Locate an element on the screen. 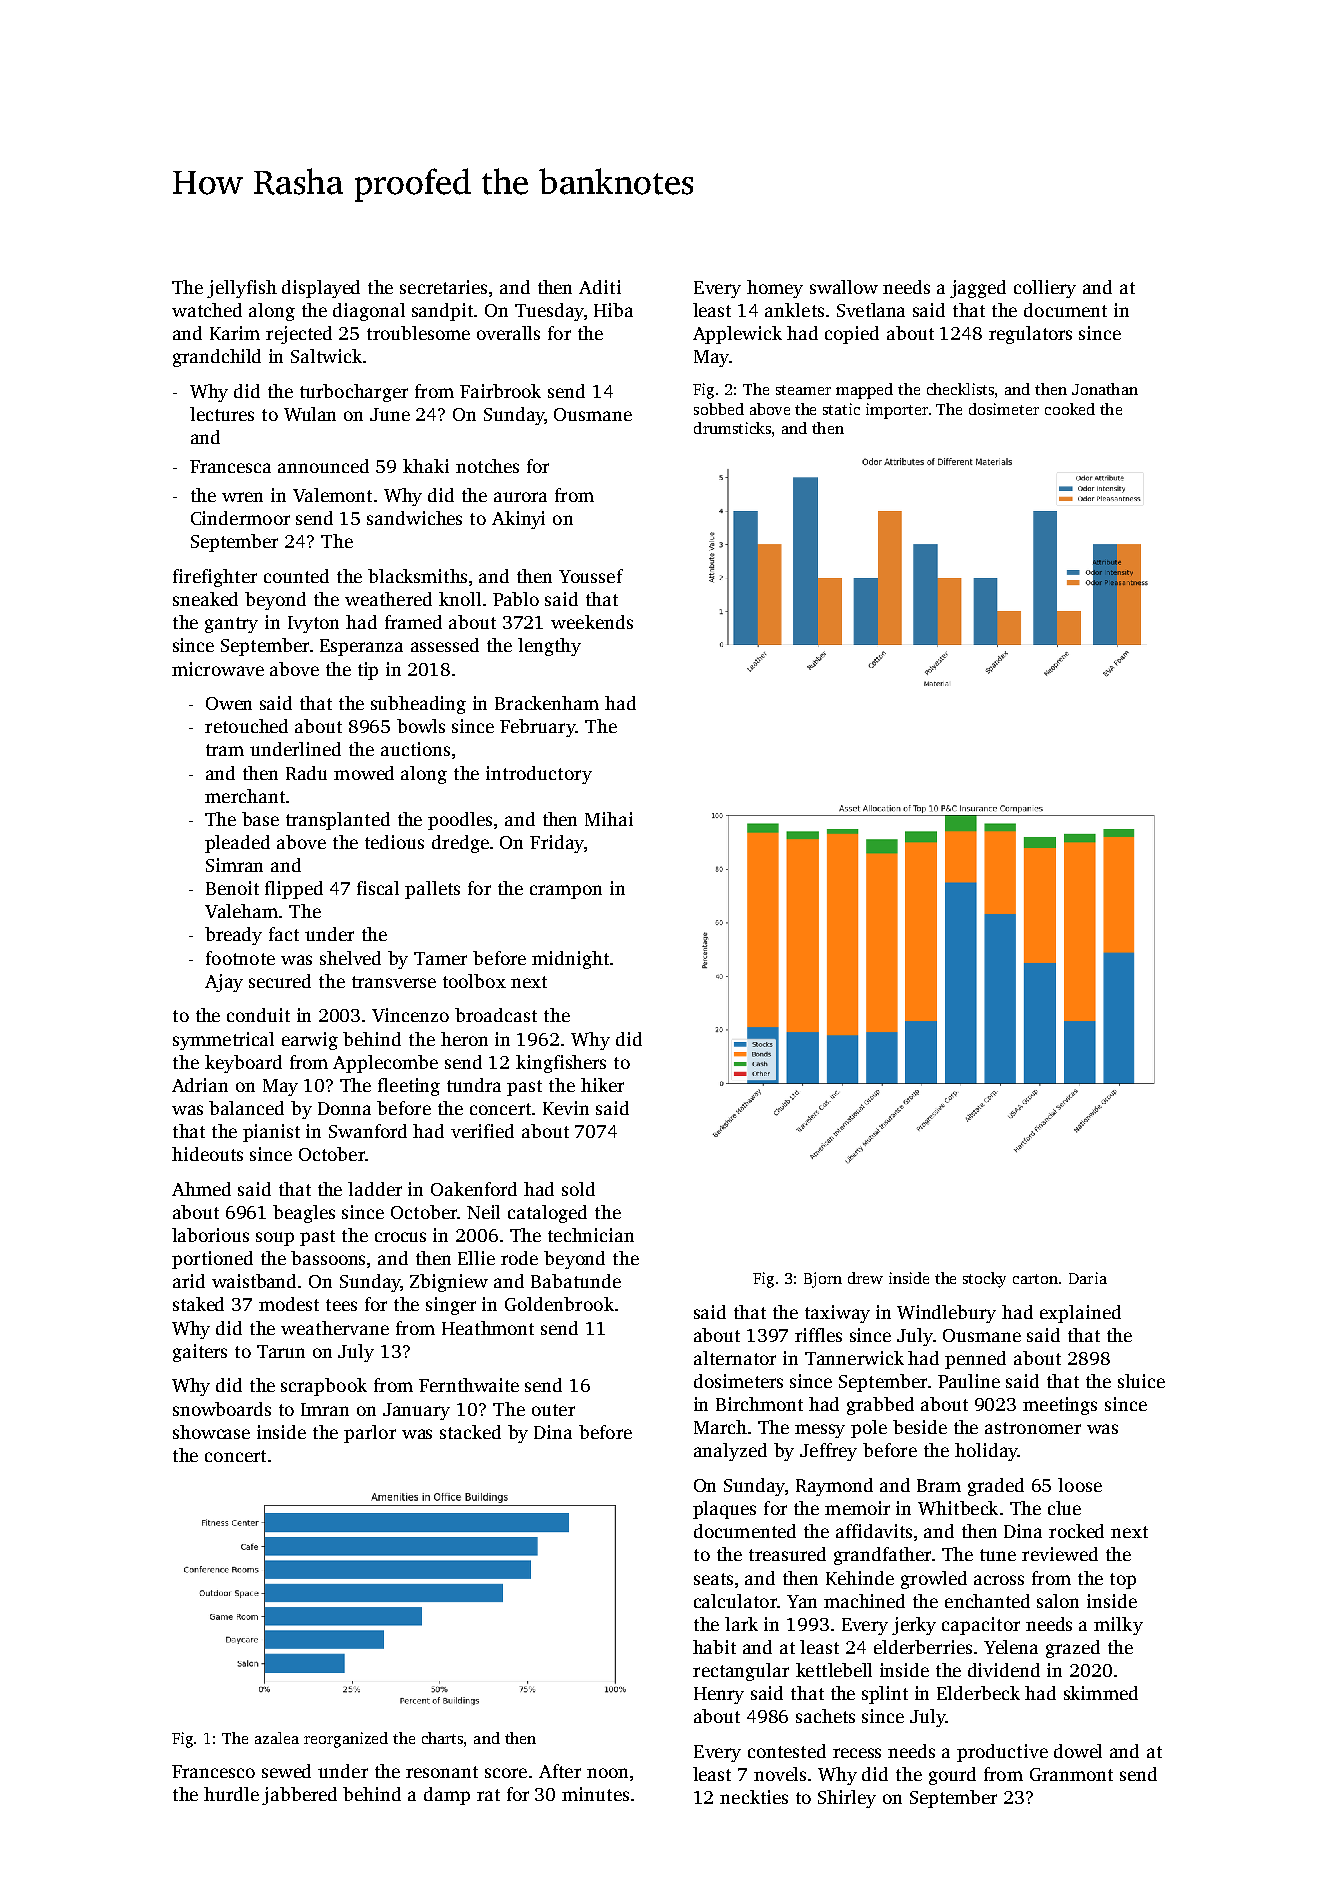 Image resolution: width=1339 pixels, height=1893 pixels. subheading is located at coordinates (418, 705).
